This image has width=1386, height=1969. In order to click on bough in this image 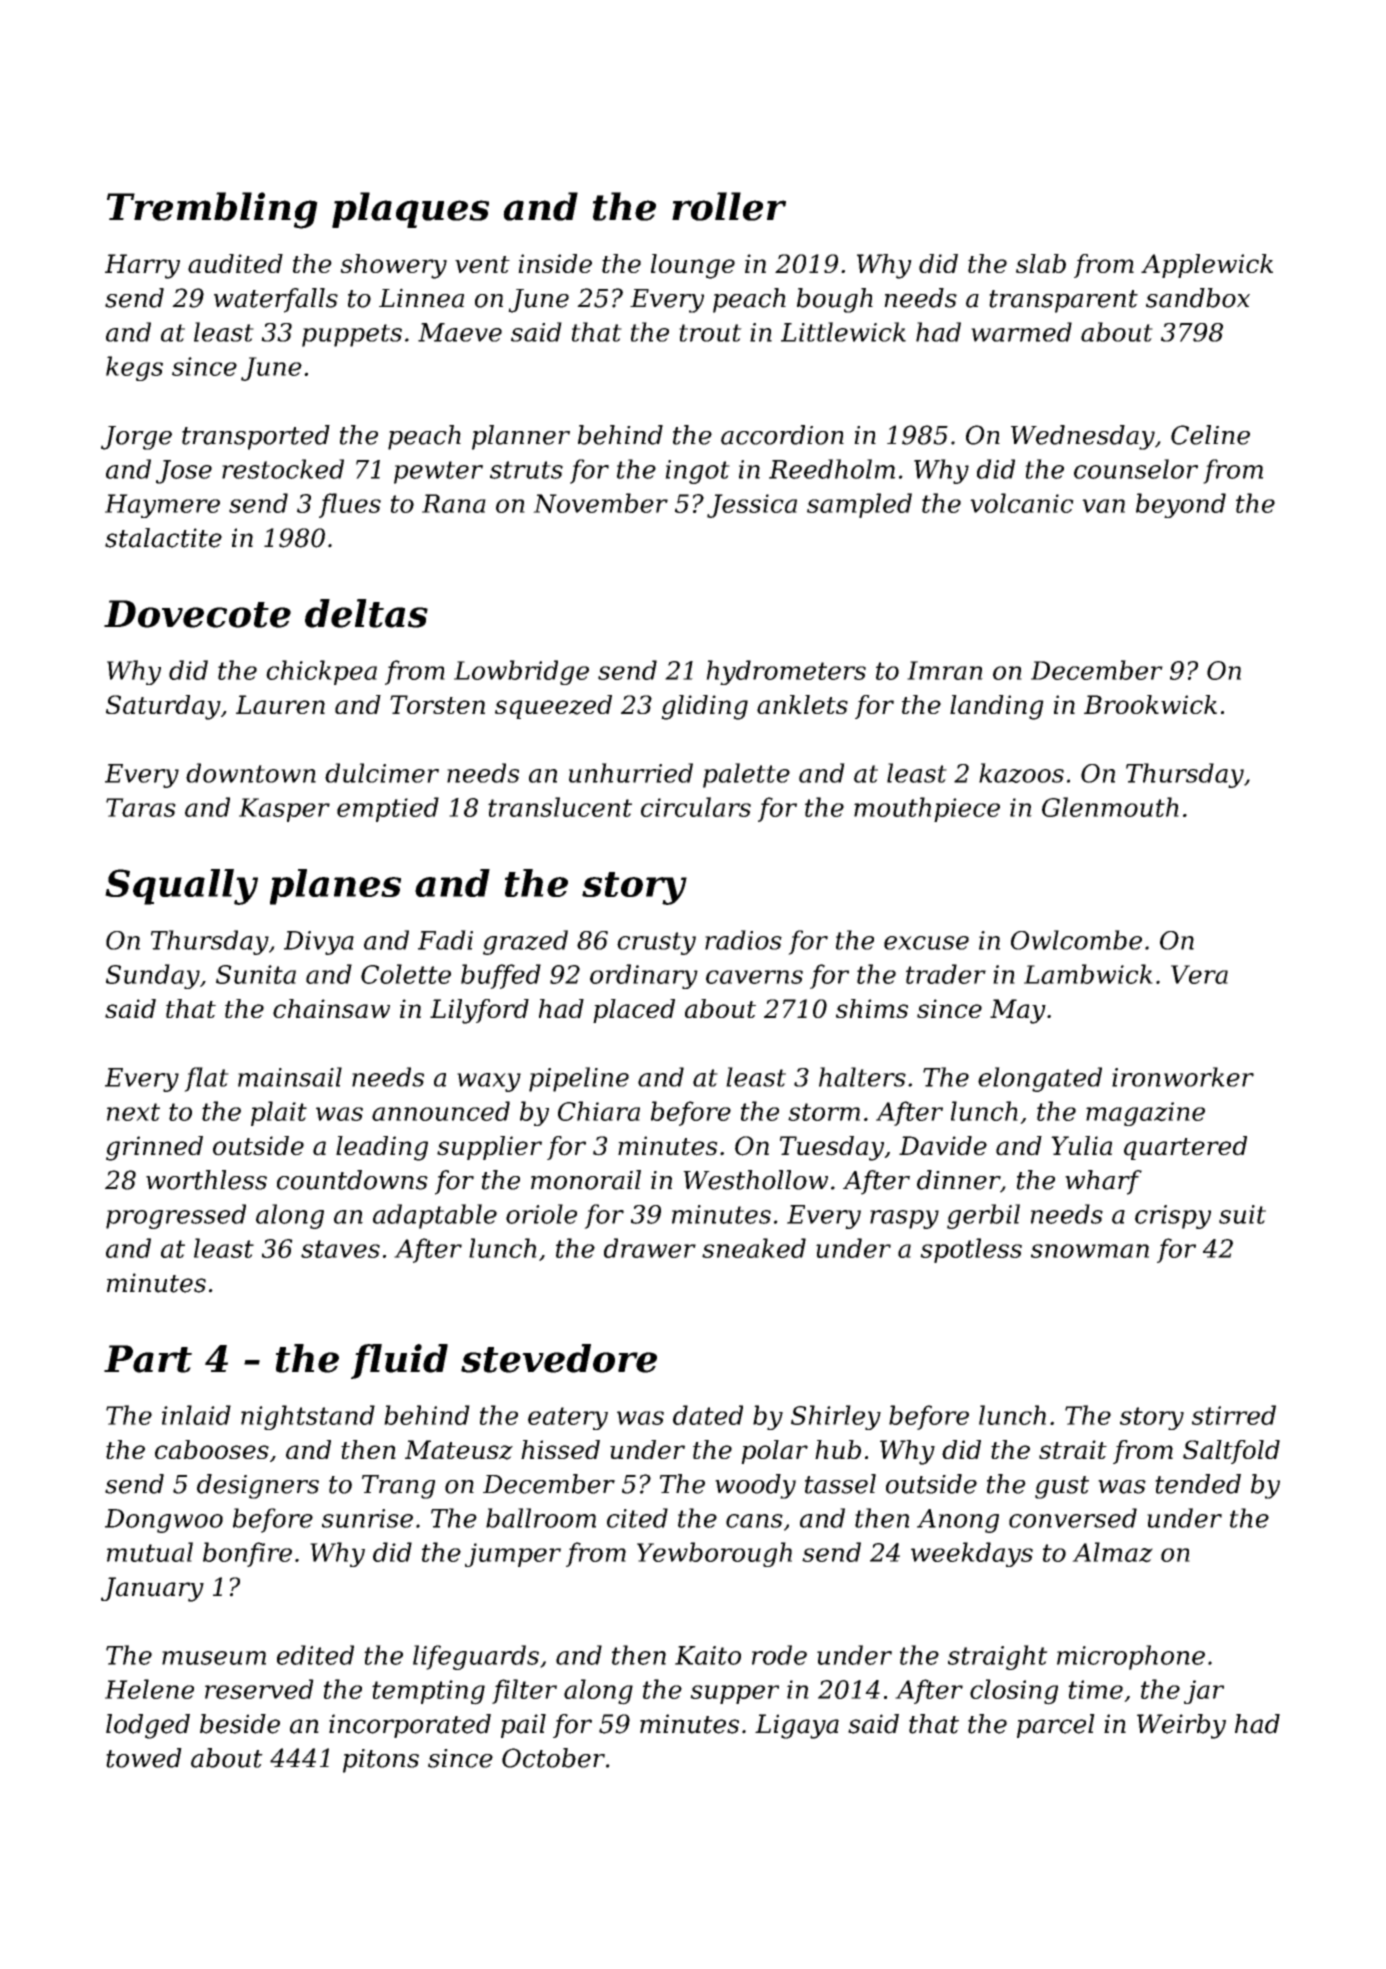, I will do `click(835, 300)`.
